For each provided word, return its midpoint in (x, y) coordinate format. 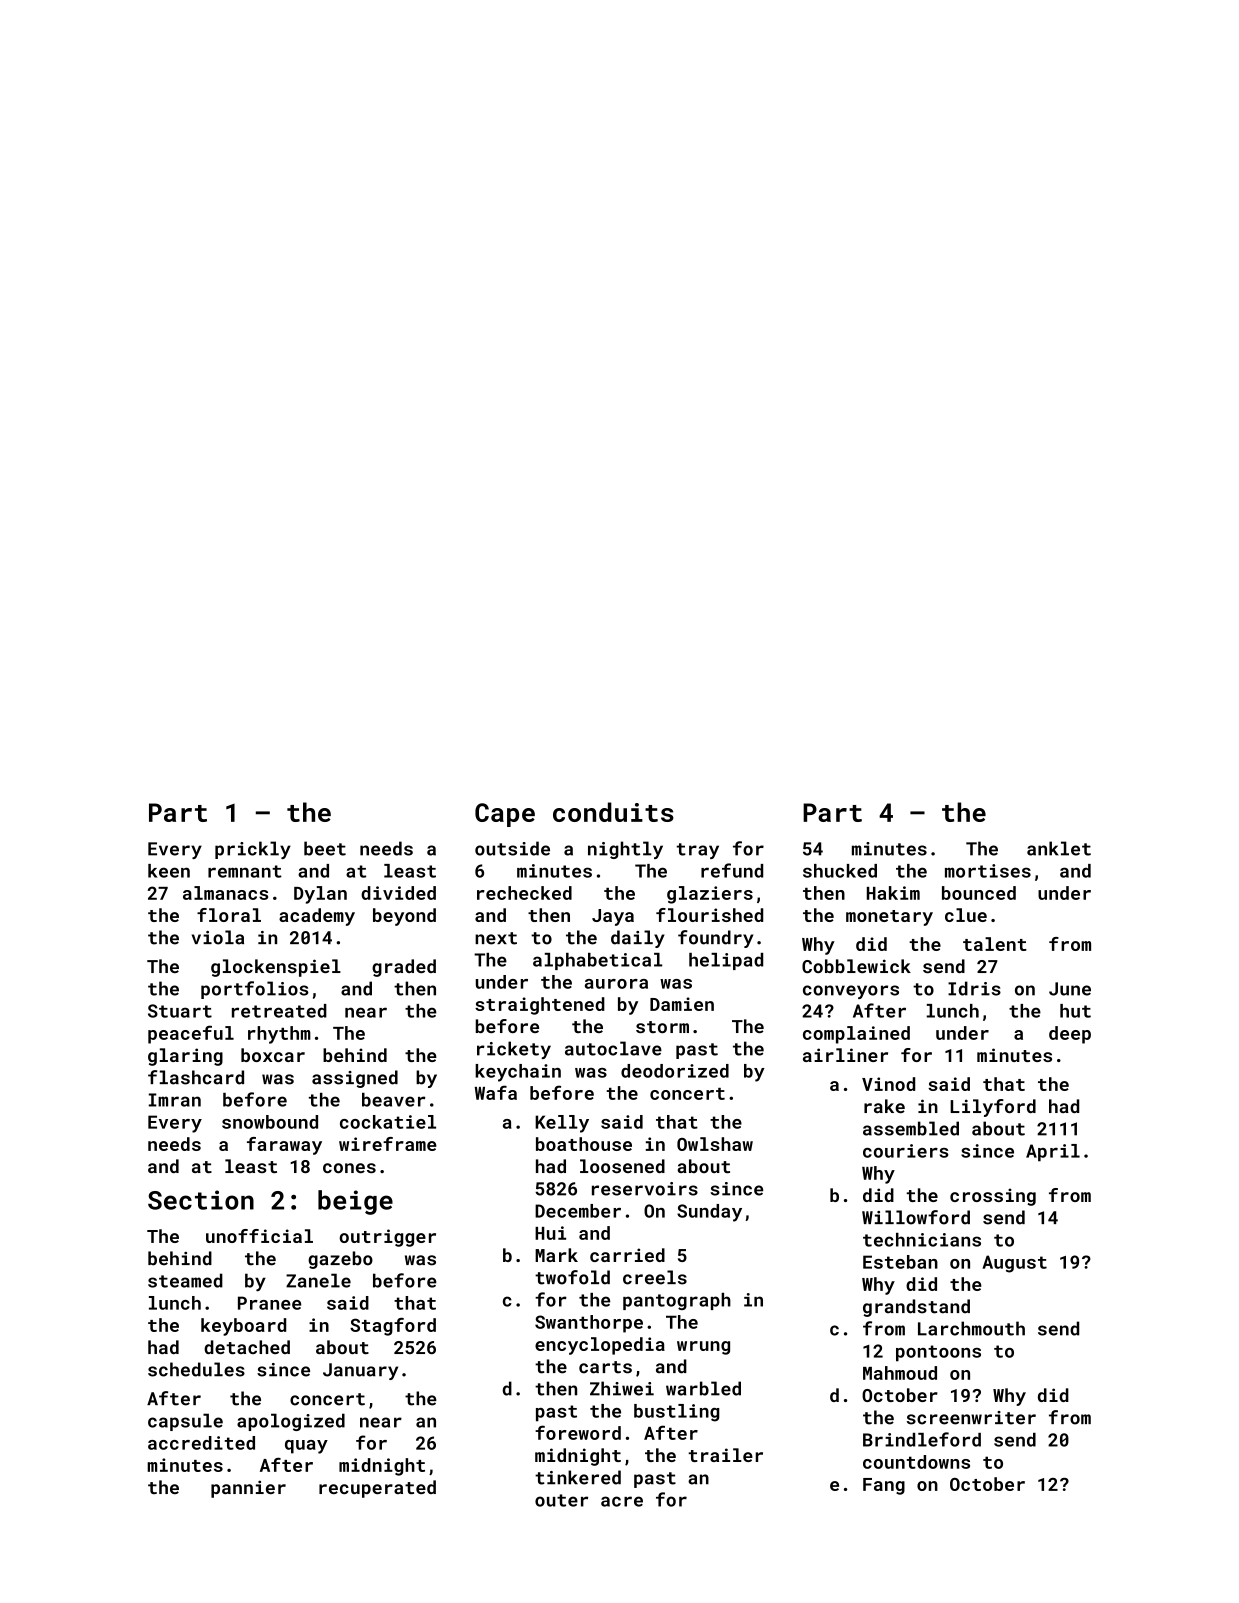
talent (995, 944)
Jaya (613, 917)
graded (404, 968)
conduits (613, 812)
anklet (1059, 848)
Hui (550, 1233)
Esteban (900, 1262)
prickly (253, 850)
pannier (248, 1489)
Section (201, 1200)
